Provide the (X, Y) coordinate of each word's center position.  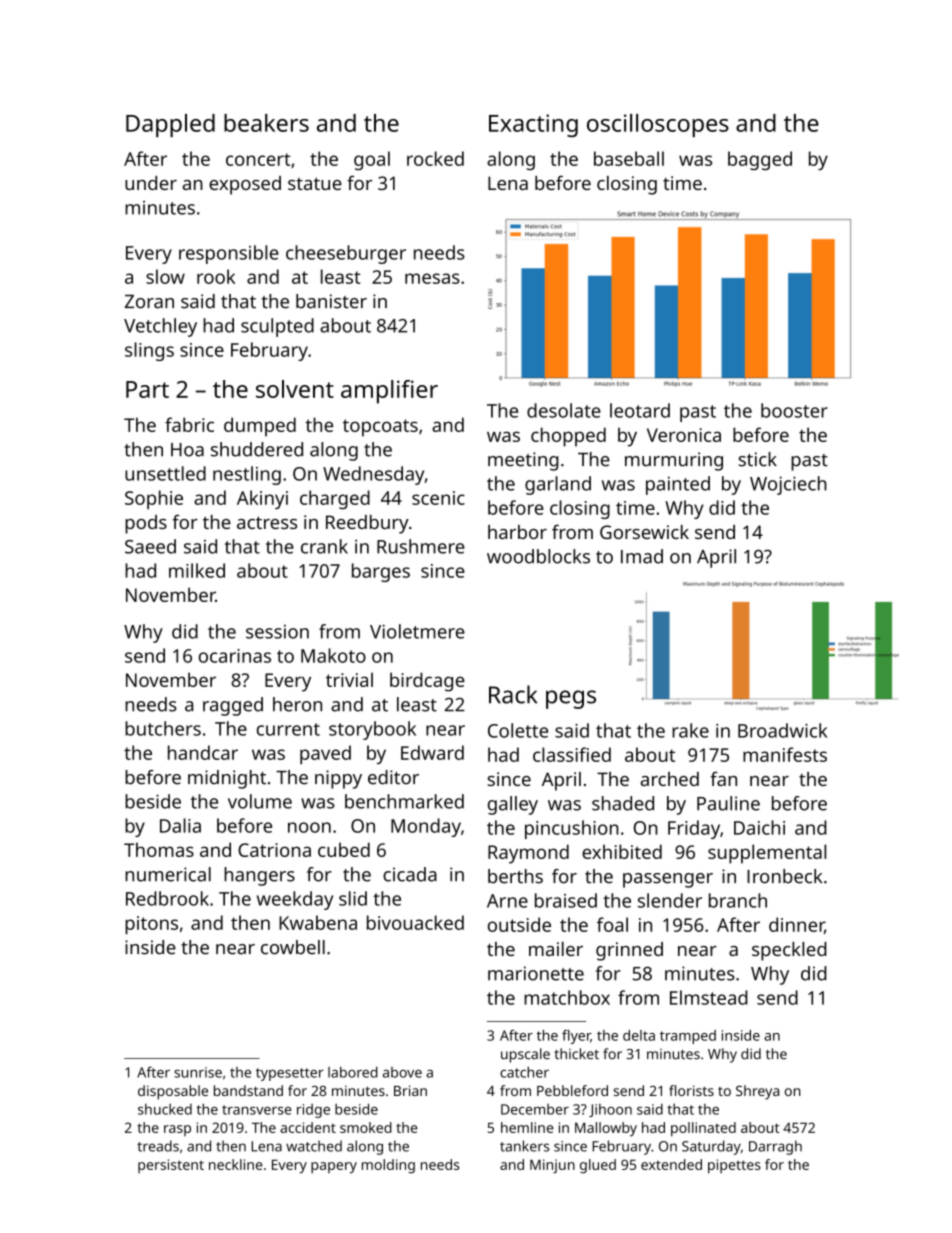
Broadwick (782, 730)
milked (197, 570)
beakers (266, 123)
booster (794, 410)
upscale (525, 1055)
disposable (173, 1092)
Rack (513, 694)
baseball (629, 158)
